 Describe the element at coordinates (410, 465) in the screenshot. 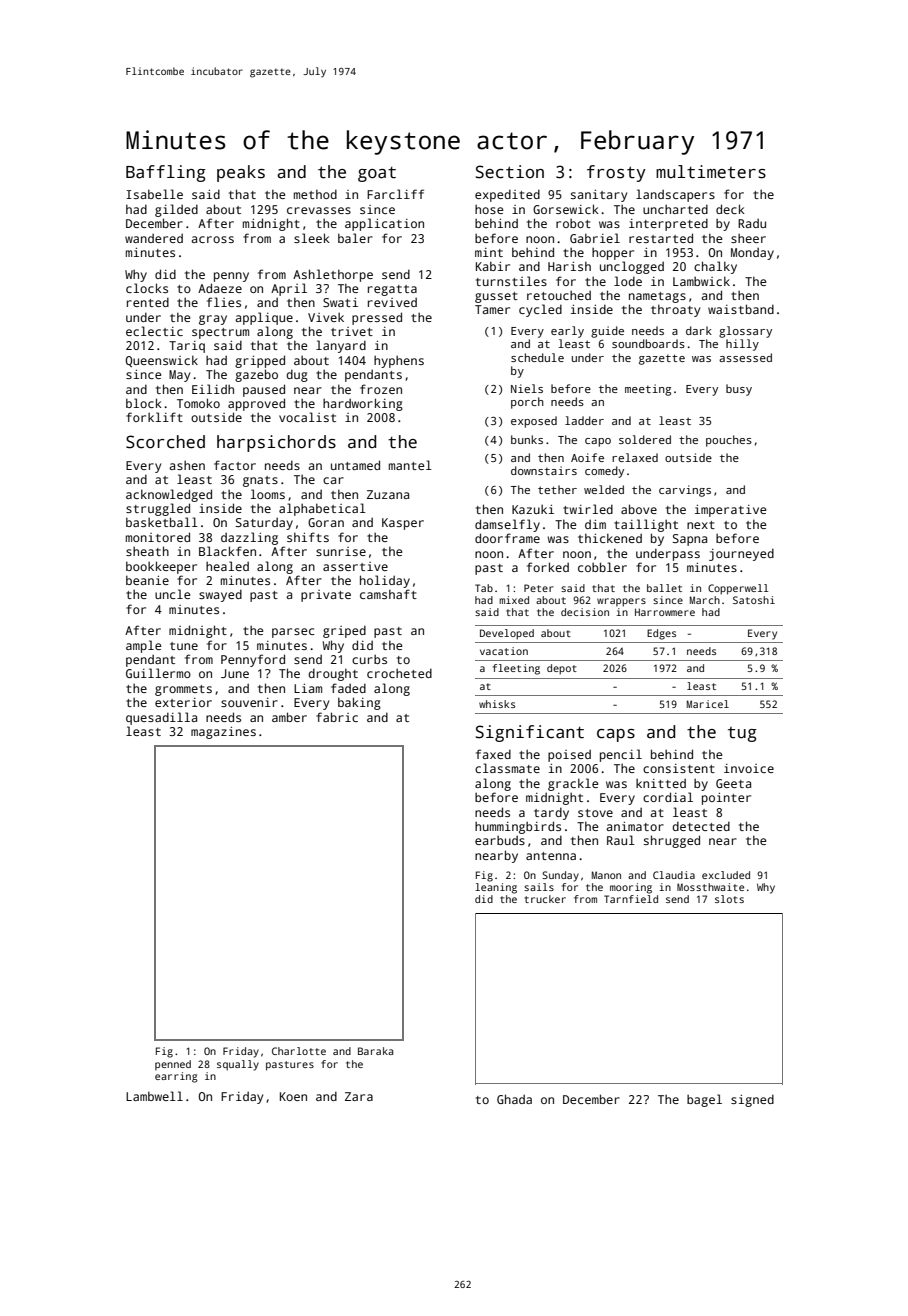

I see `mantel` at that location.
